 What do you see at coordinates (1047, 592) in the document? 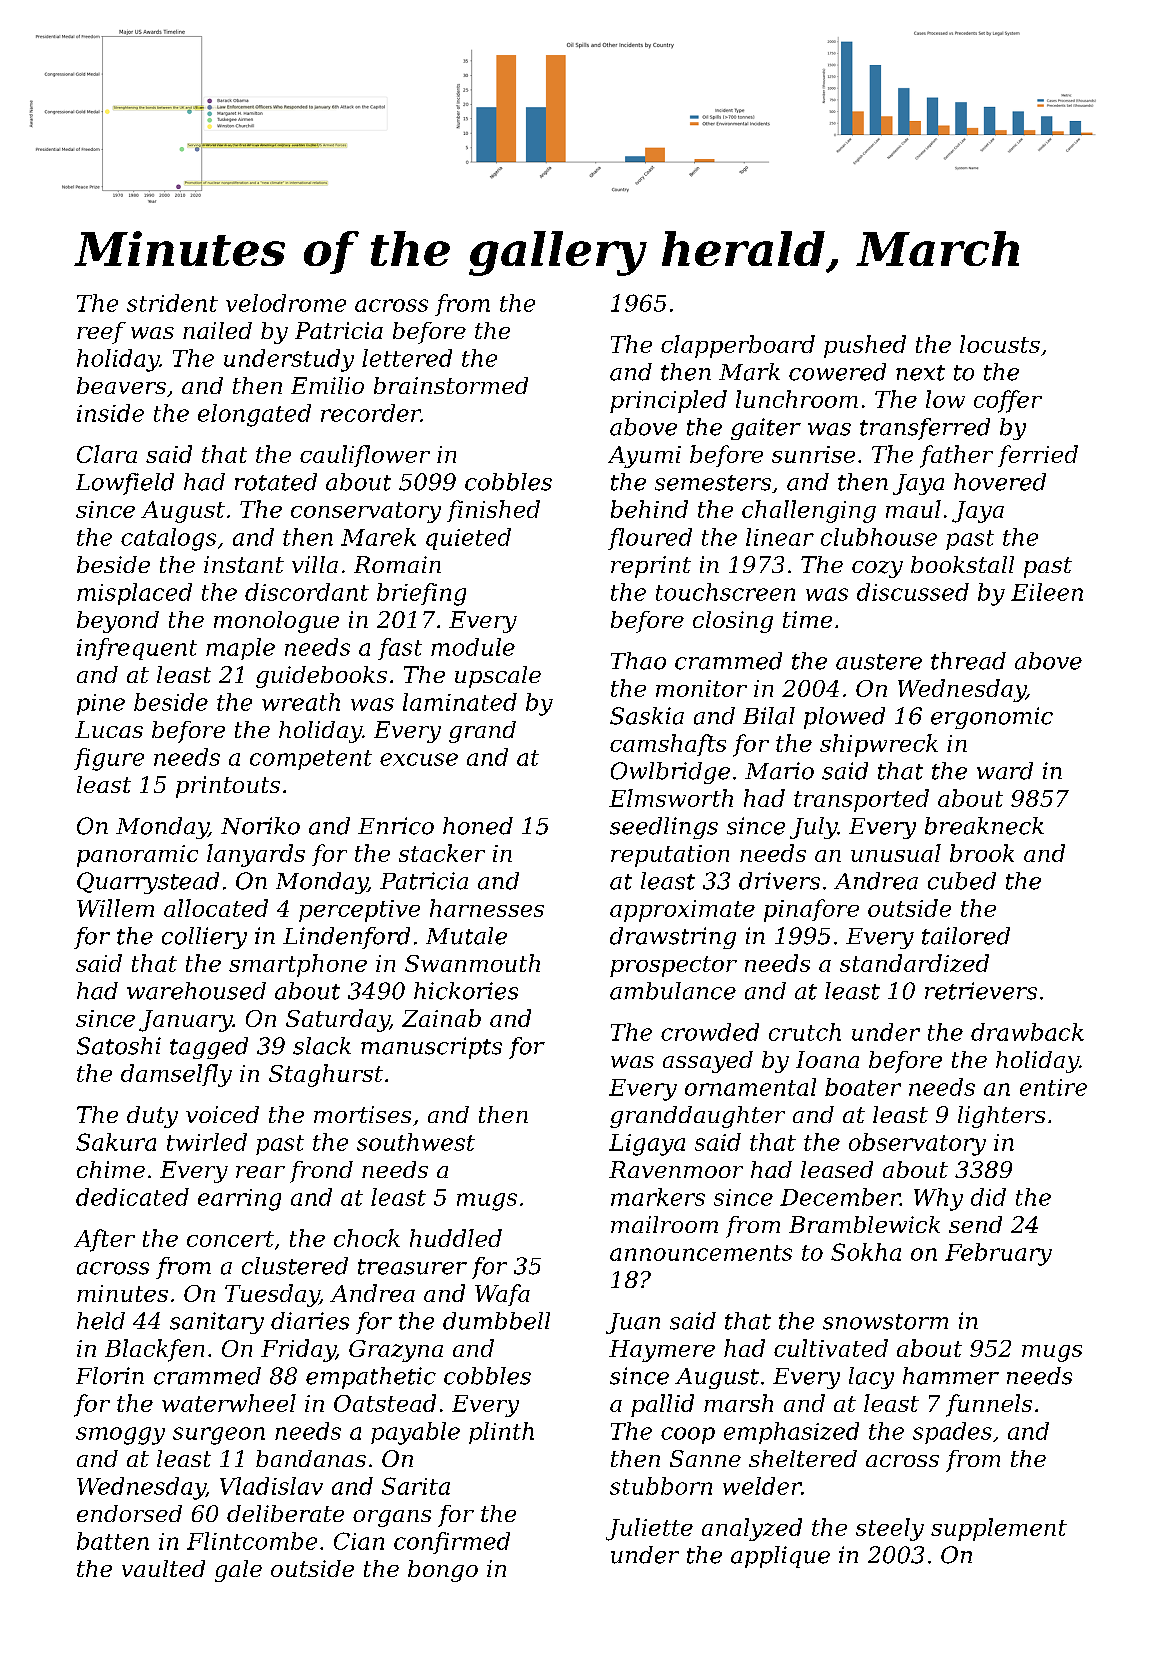
I see `Eileen` at bounding box center [1047, 592].
